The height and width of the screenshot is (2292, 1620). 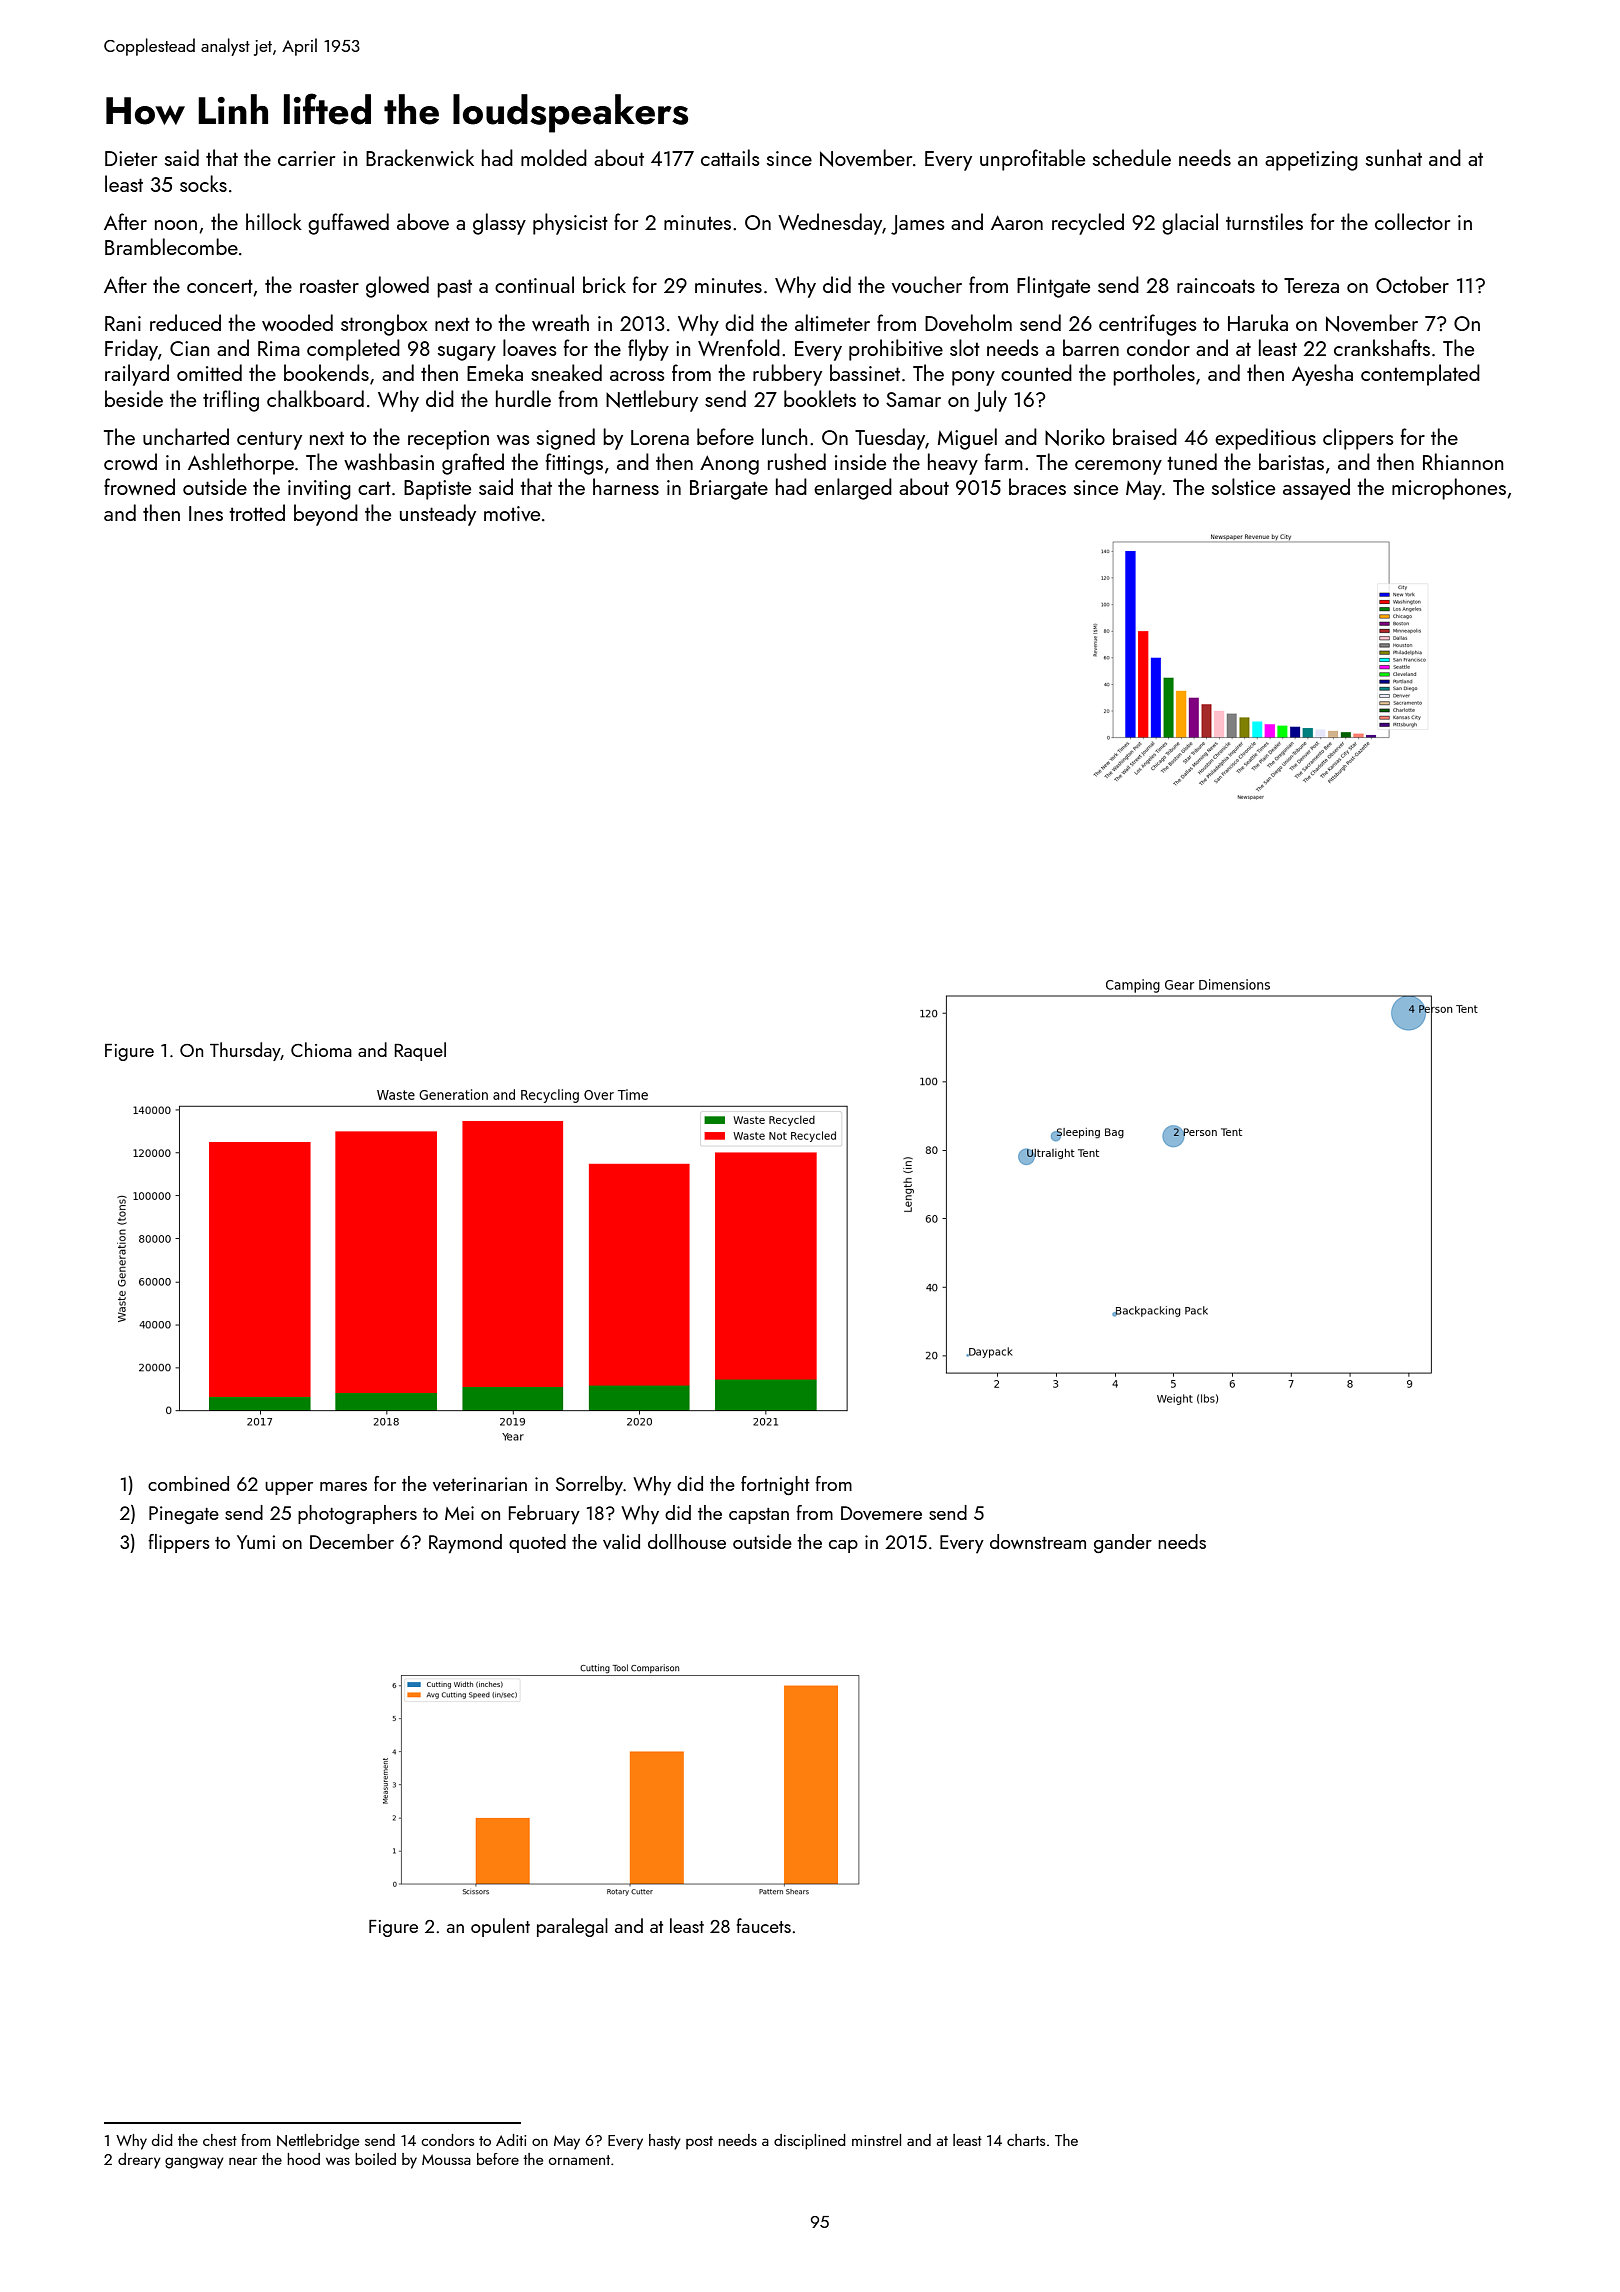 What do you see at coordinates (321, 1049) in the screenshot?
I see `Chioma` at bounding box center [321, 1049].
